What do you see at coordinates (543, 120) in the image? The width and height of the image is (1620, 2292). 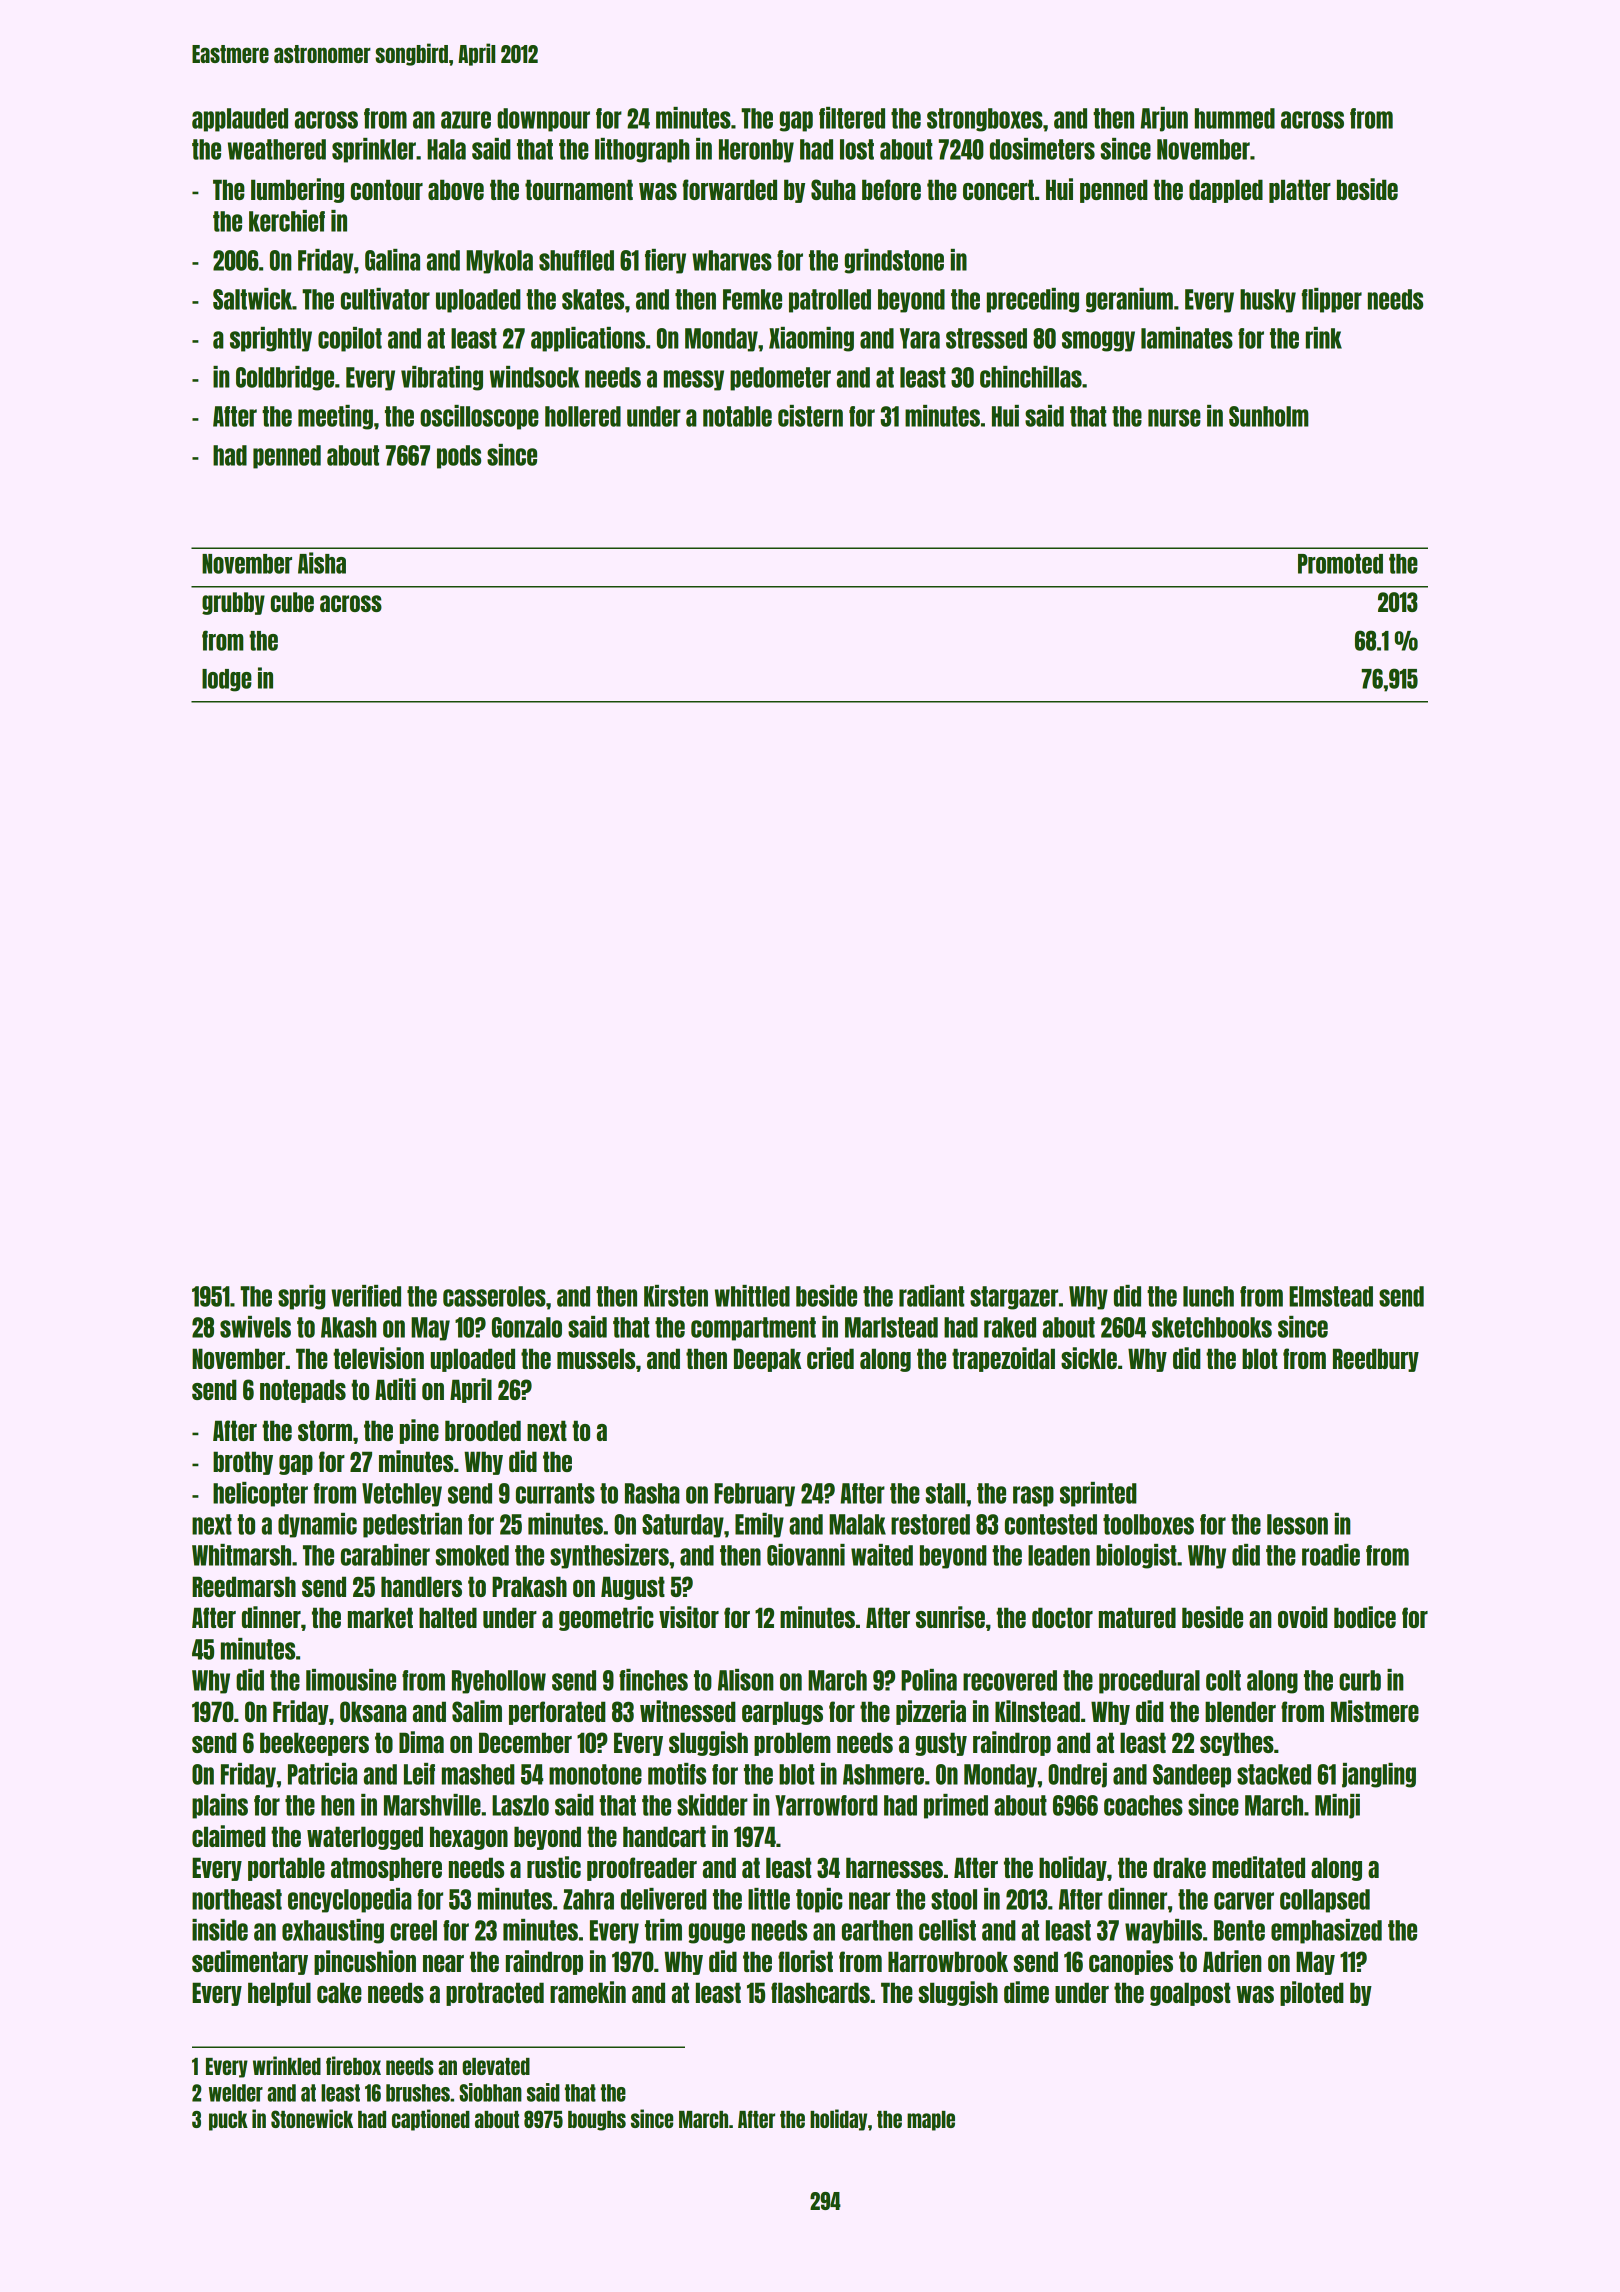 I see `downpour` at bounding box center [543, 120].
